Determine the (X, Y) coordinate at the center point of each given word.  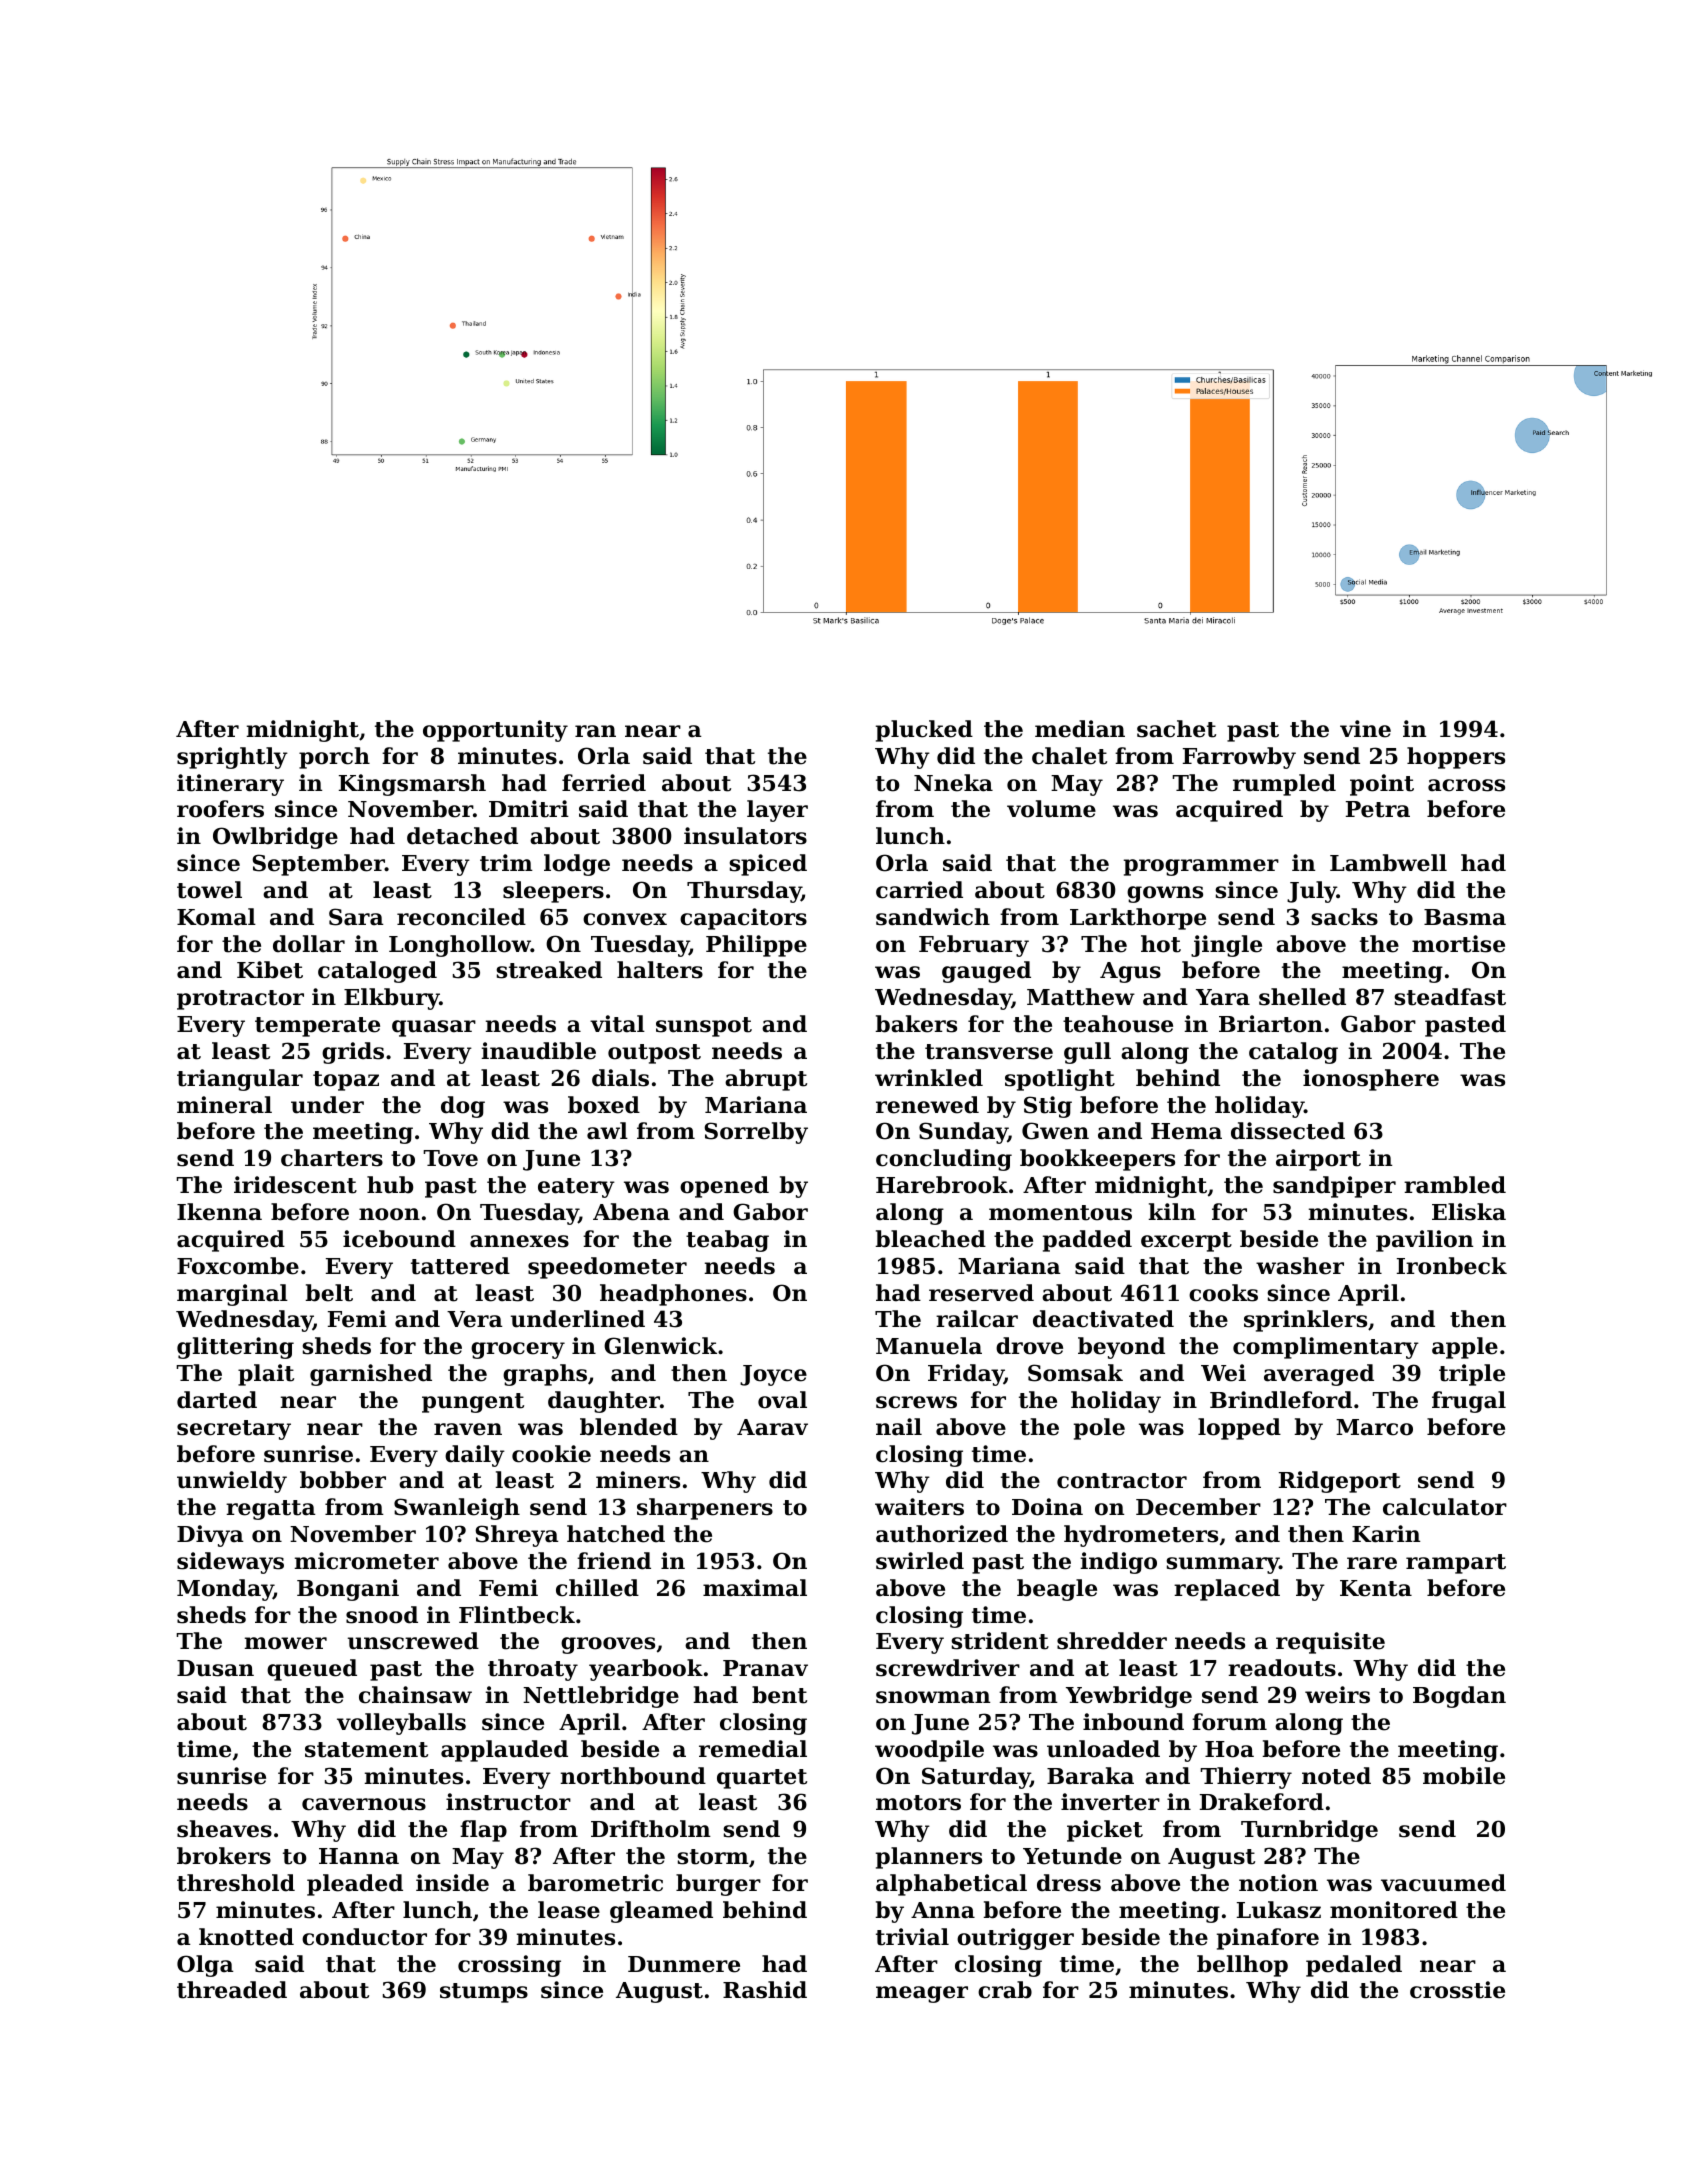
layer (777, 811)
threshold (236, 1883)
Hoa (1229, 1749)
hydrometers (1141, 1536)
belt (329, 1293)
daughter (604, 1402)
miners (638, 1480)
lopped (1239, 1429)
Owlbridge (275, 838)
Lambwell (1388, 863)
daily (475, 1456)
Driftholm (651, 1829)
